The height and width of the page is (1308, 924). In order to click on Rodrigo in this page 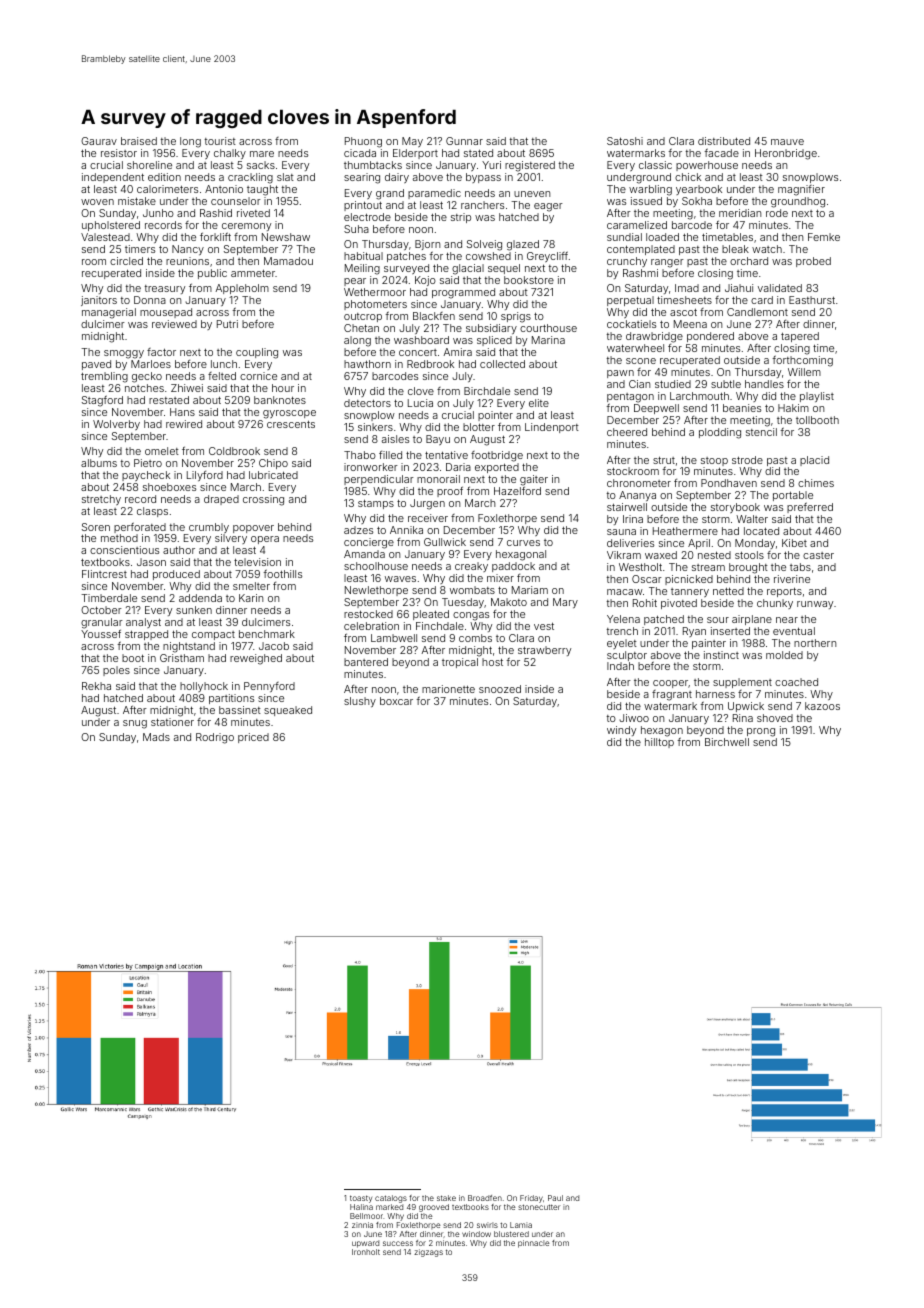, I will do `click(215, 738)`.
